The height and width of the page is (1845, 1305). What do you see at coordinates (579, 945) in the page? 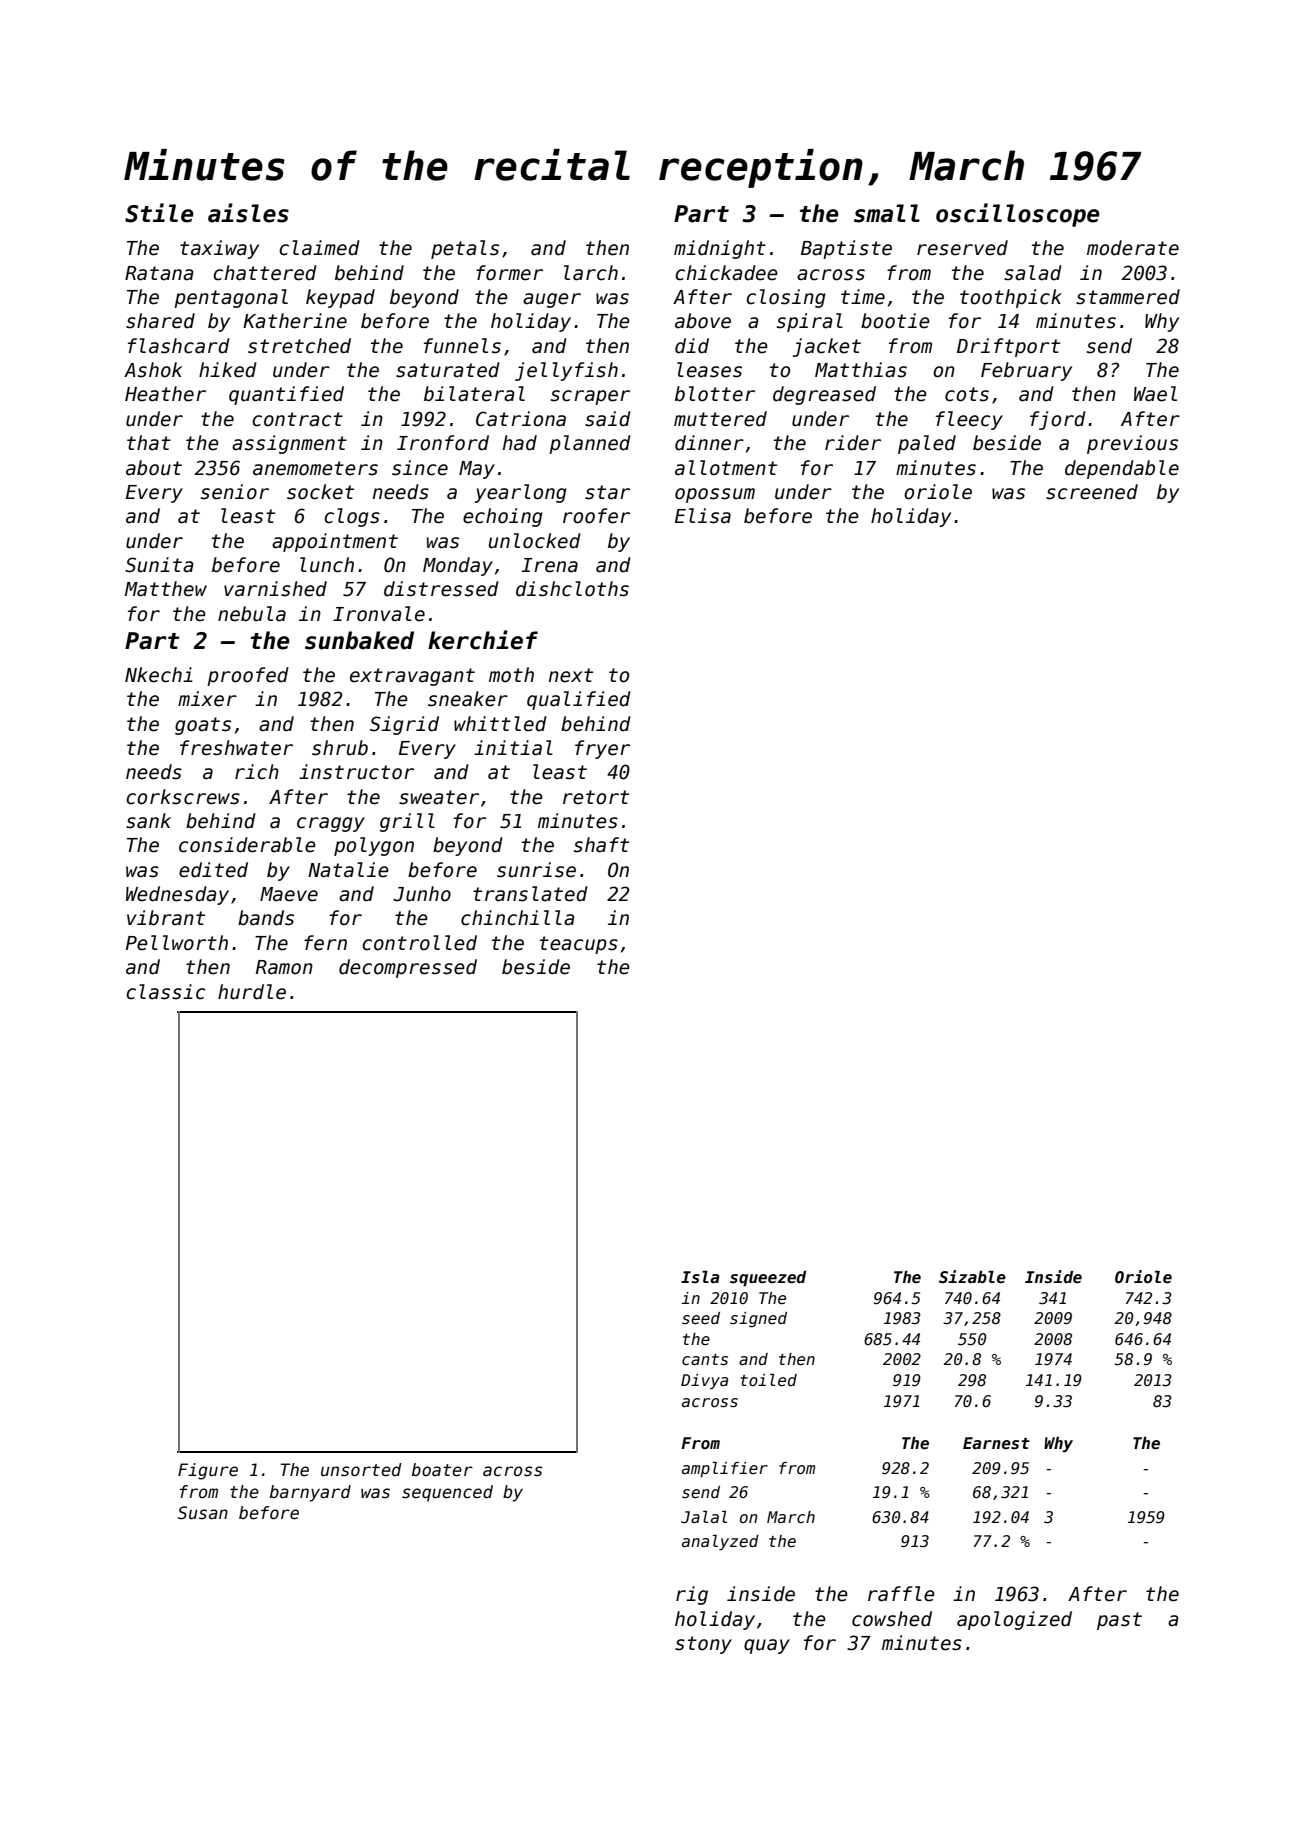
I see `teacups` at bounding box center [579, 945].
